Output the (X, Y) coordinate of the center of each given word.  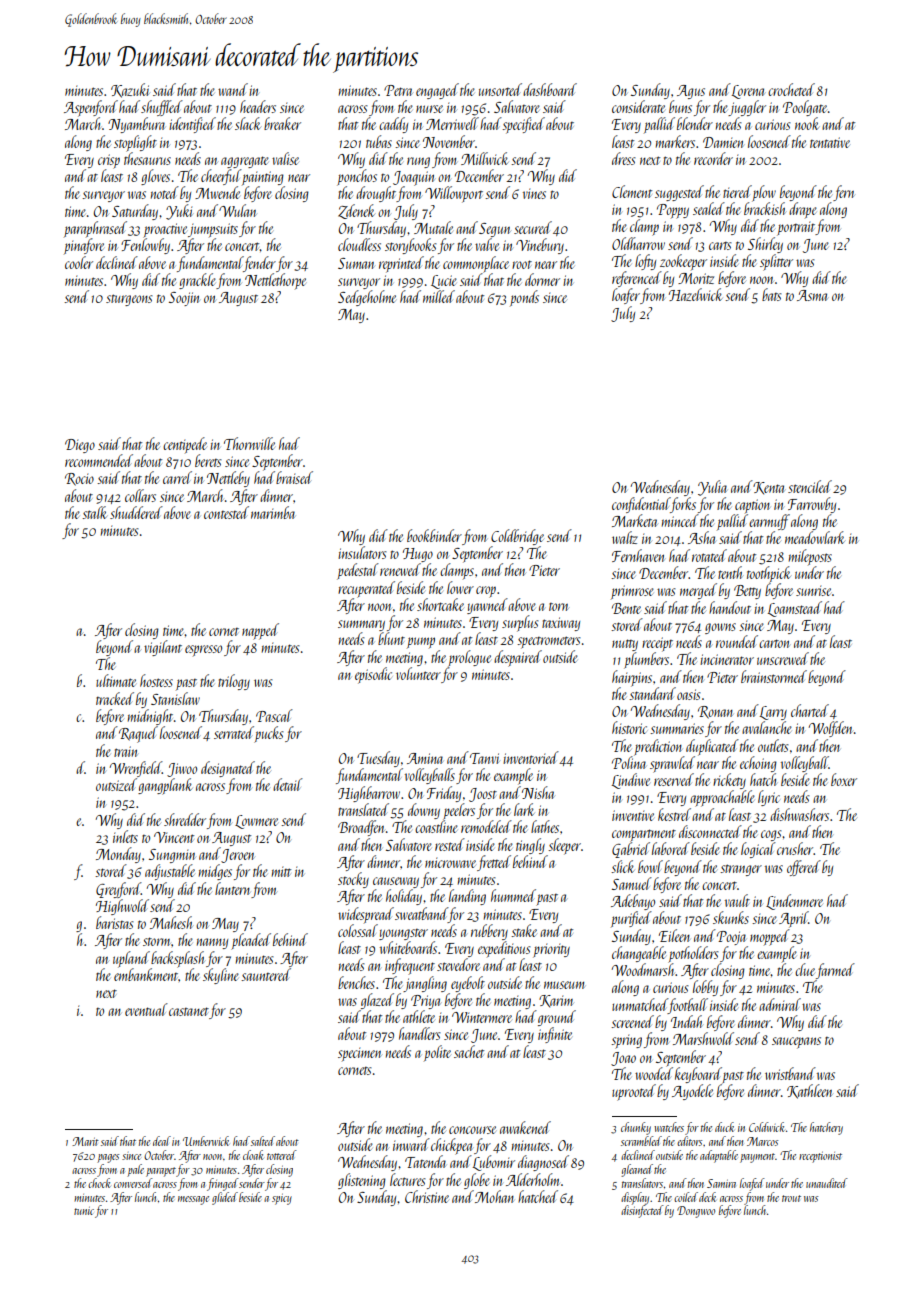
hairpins (632, 678)
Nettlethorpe (275, 281)
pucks (269, 734)
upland (131, 959)
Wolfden (831, 729)
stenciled (810, 486)
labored (671, 848)
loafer (626, 296)
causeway (396, 882)
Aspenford (91, 108)
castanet (189, 1011)
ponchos (357, 177)
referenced (637, 279)
